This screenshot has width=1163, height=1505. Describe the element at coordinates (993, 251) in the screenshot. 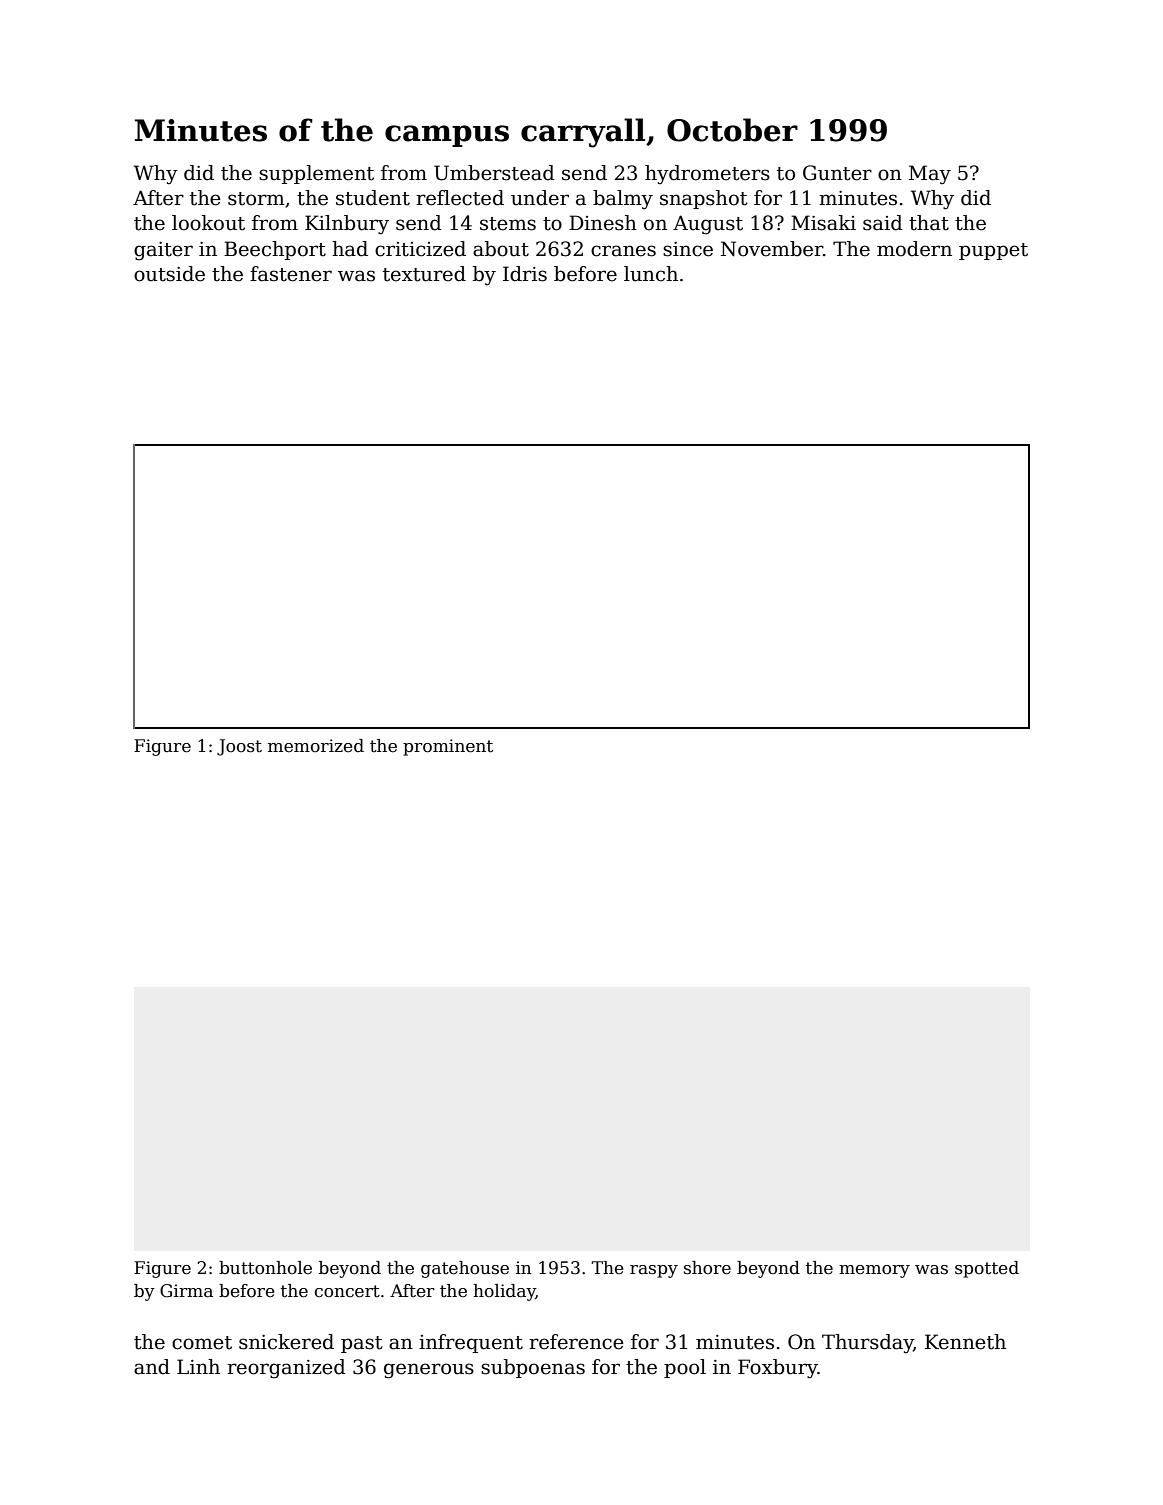

I see `puppet` at that location.
